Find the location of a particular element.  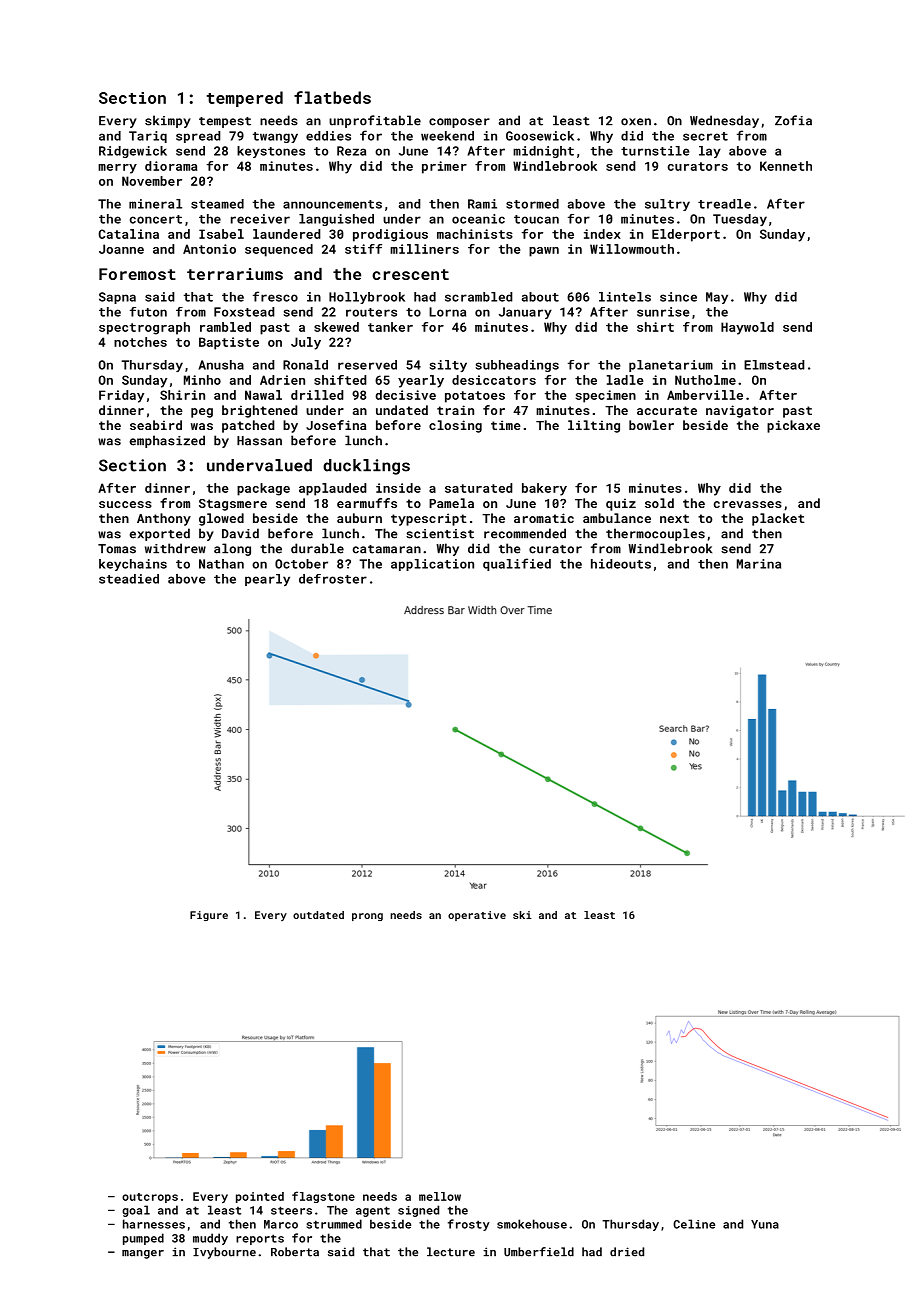

Ivybourne is located at coordinates (224, 1253).
